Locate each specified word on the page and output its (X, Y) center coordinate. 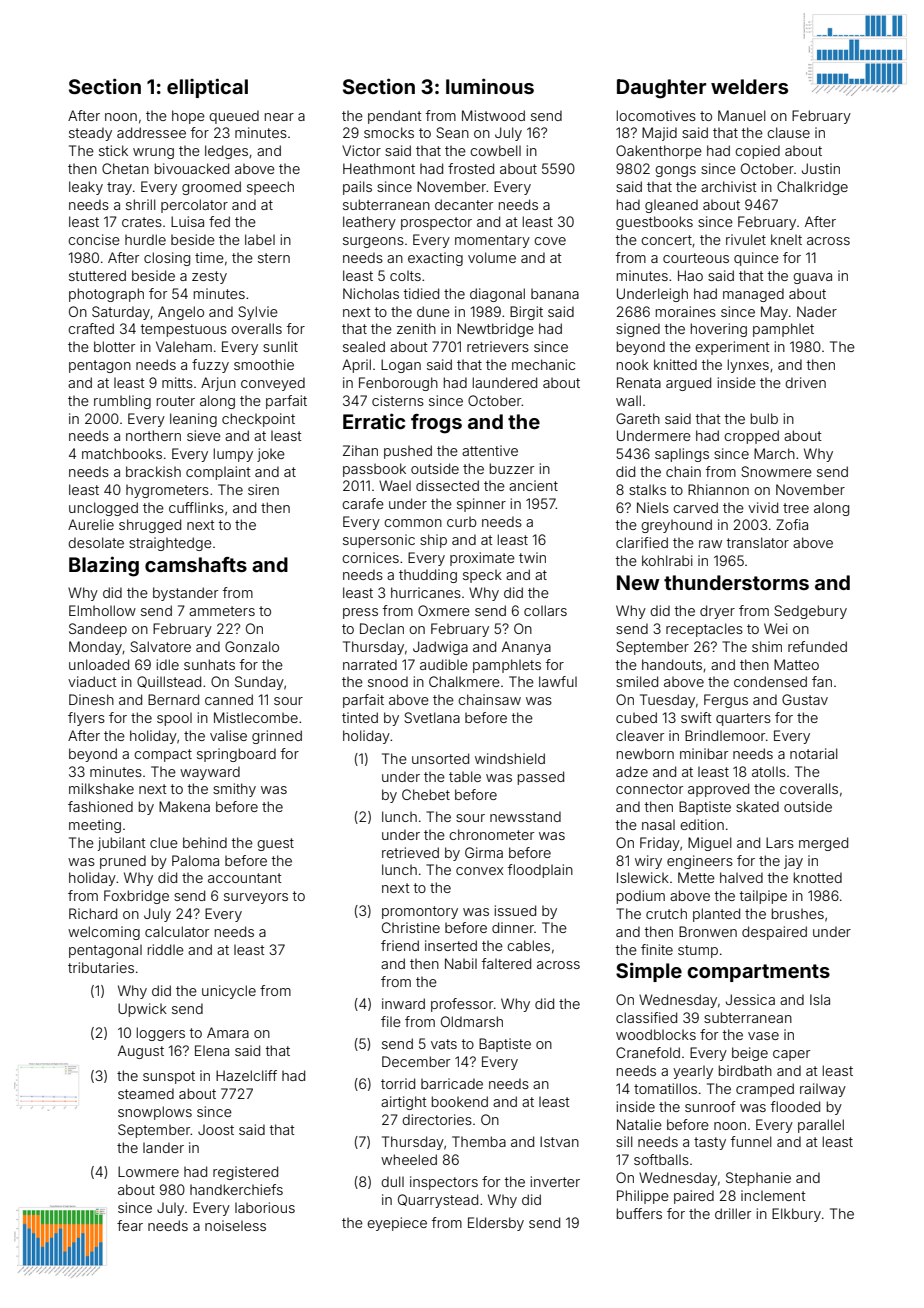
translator (758, 542)
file (391, 1021)
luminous (490, 86)
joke (271, 455)
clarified (642, 542)
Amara (228, 1032)
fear (130, 1225)
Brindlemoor (725, 735)
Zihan (360, 450)
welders (749, 86)
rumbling (122, 402)
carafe (363, 503)
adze (632, 771)
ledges (226, 152)
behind (205, 842)
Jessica (750, 999)
